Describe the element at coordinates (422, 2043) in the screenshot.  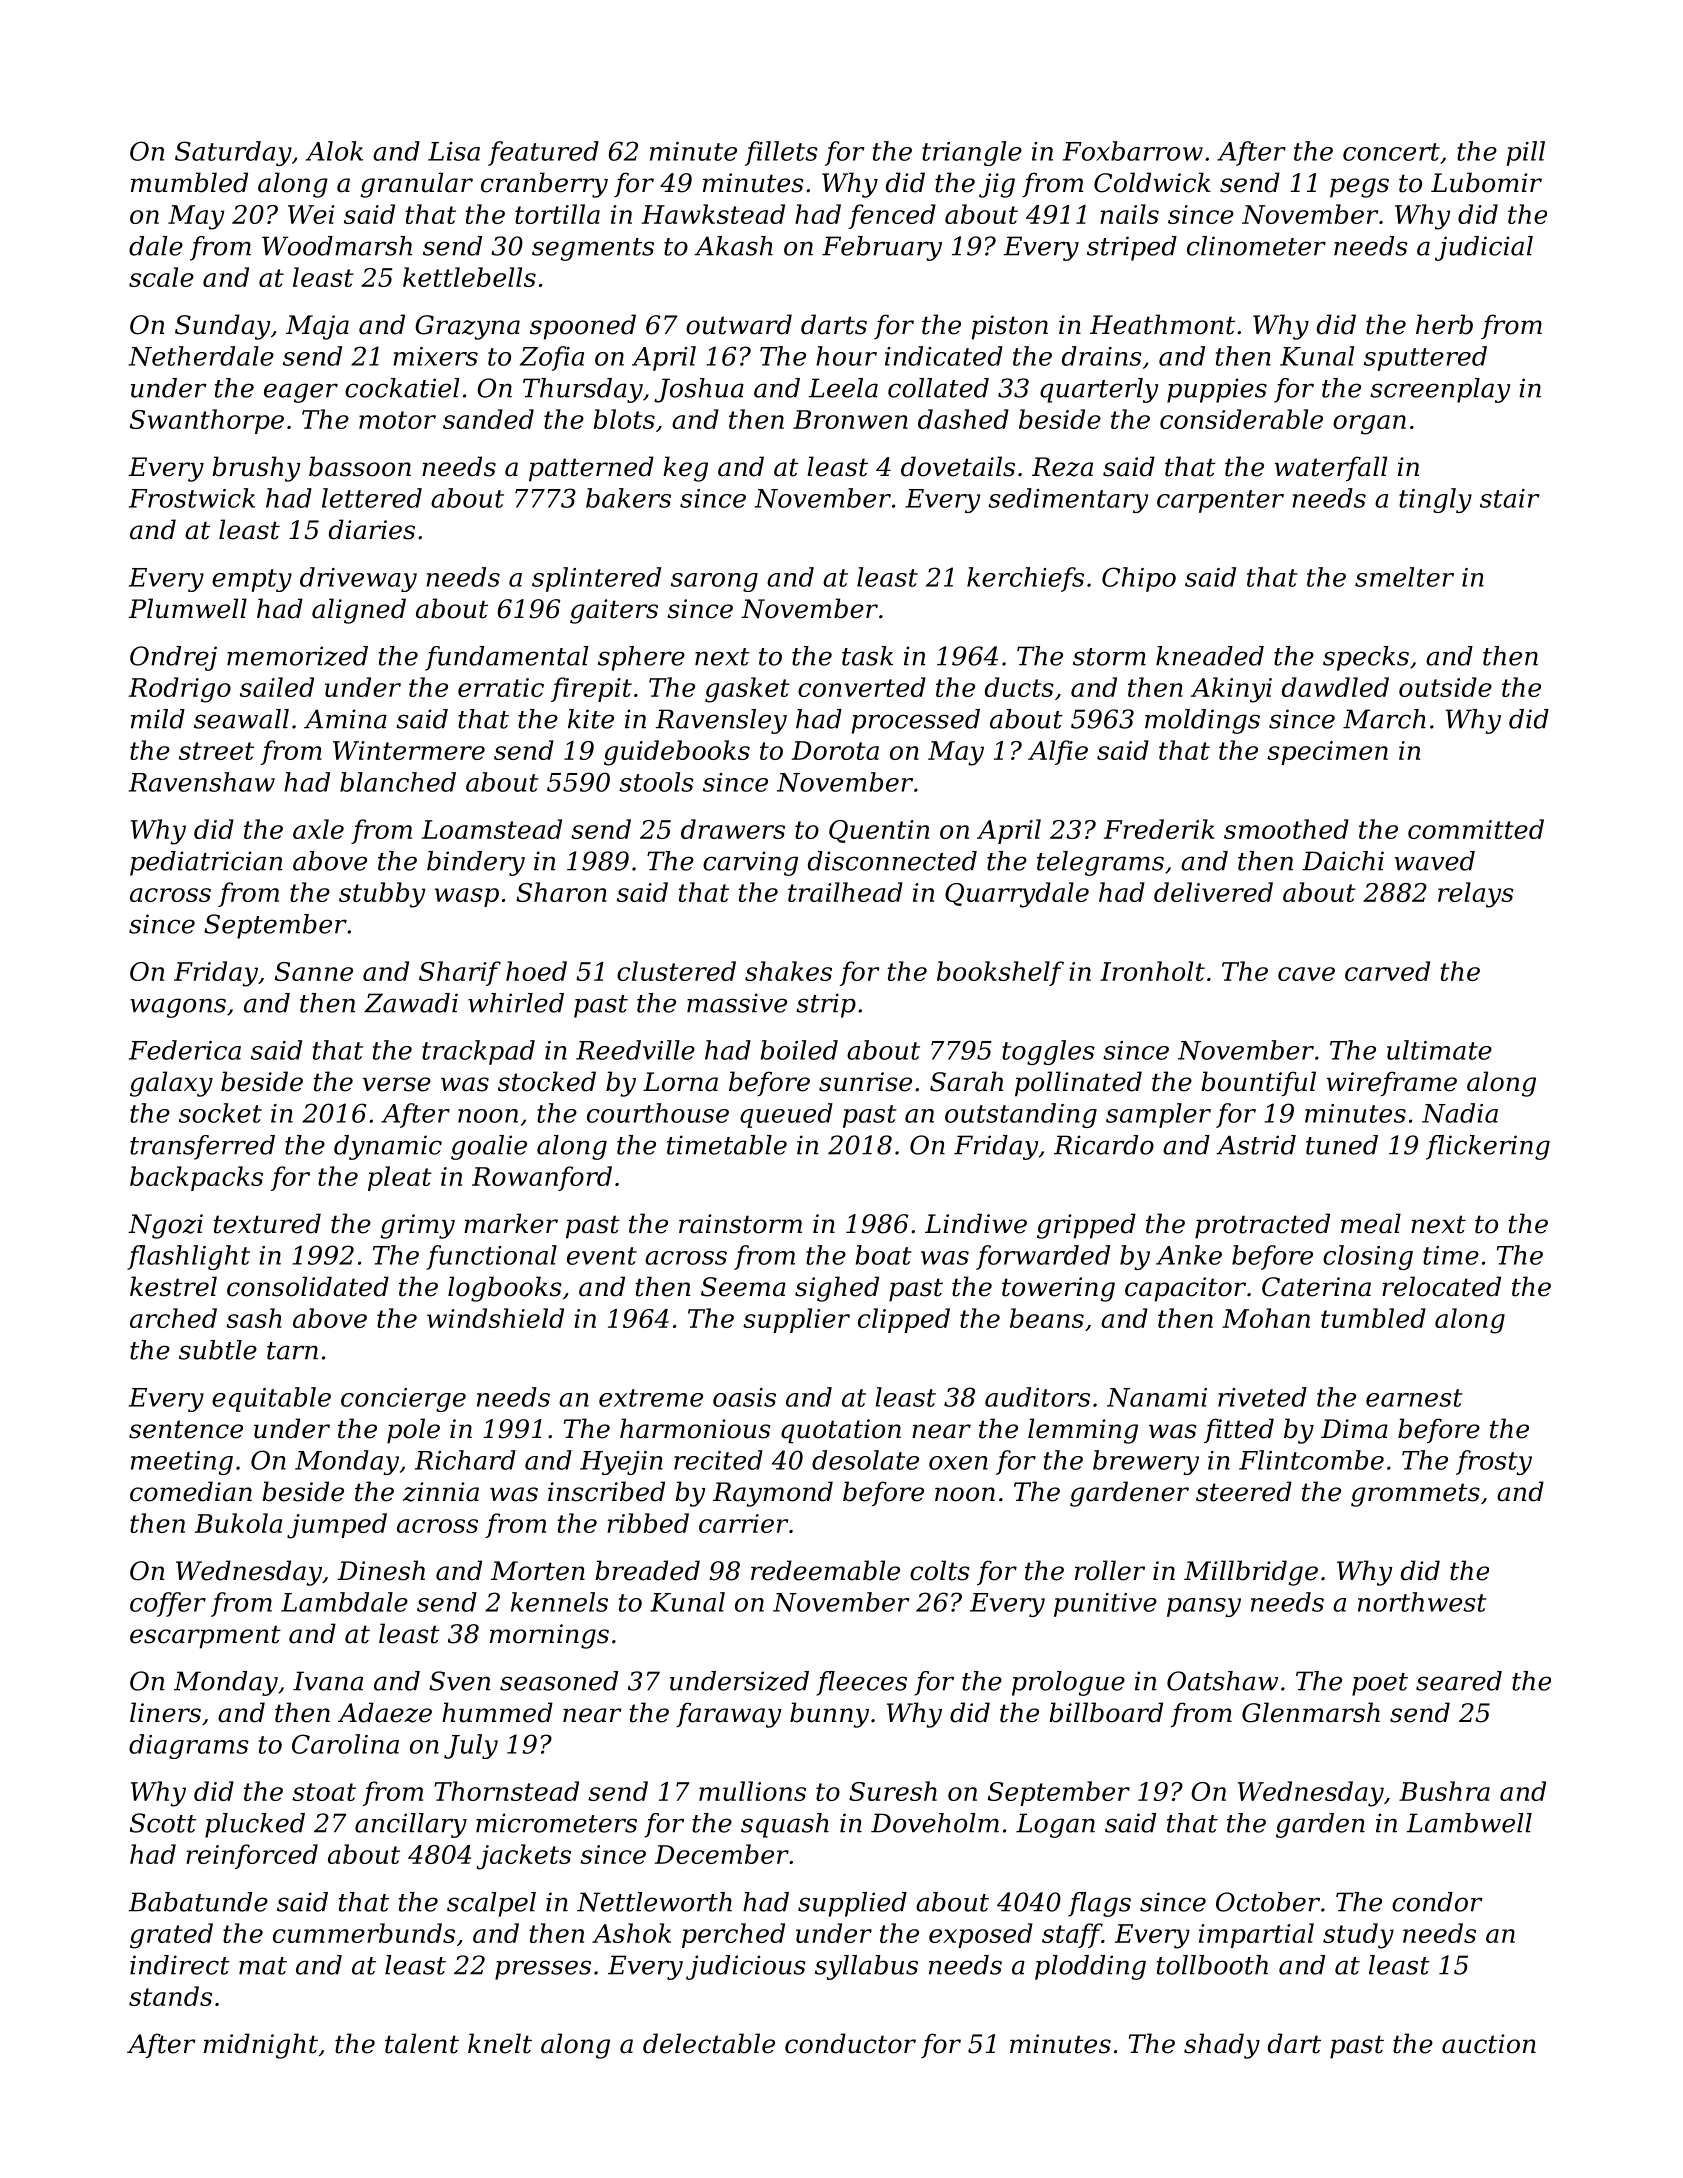
I see `talent` at that location.
